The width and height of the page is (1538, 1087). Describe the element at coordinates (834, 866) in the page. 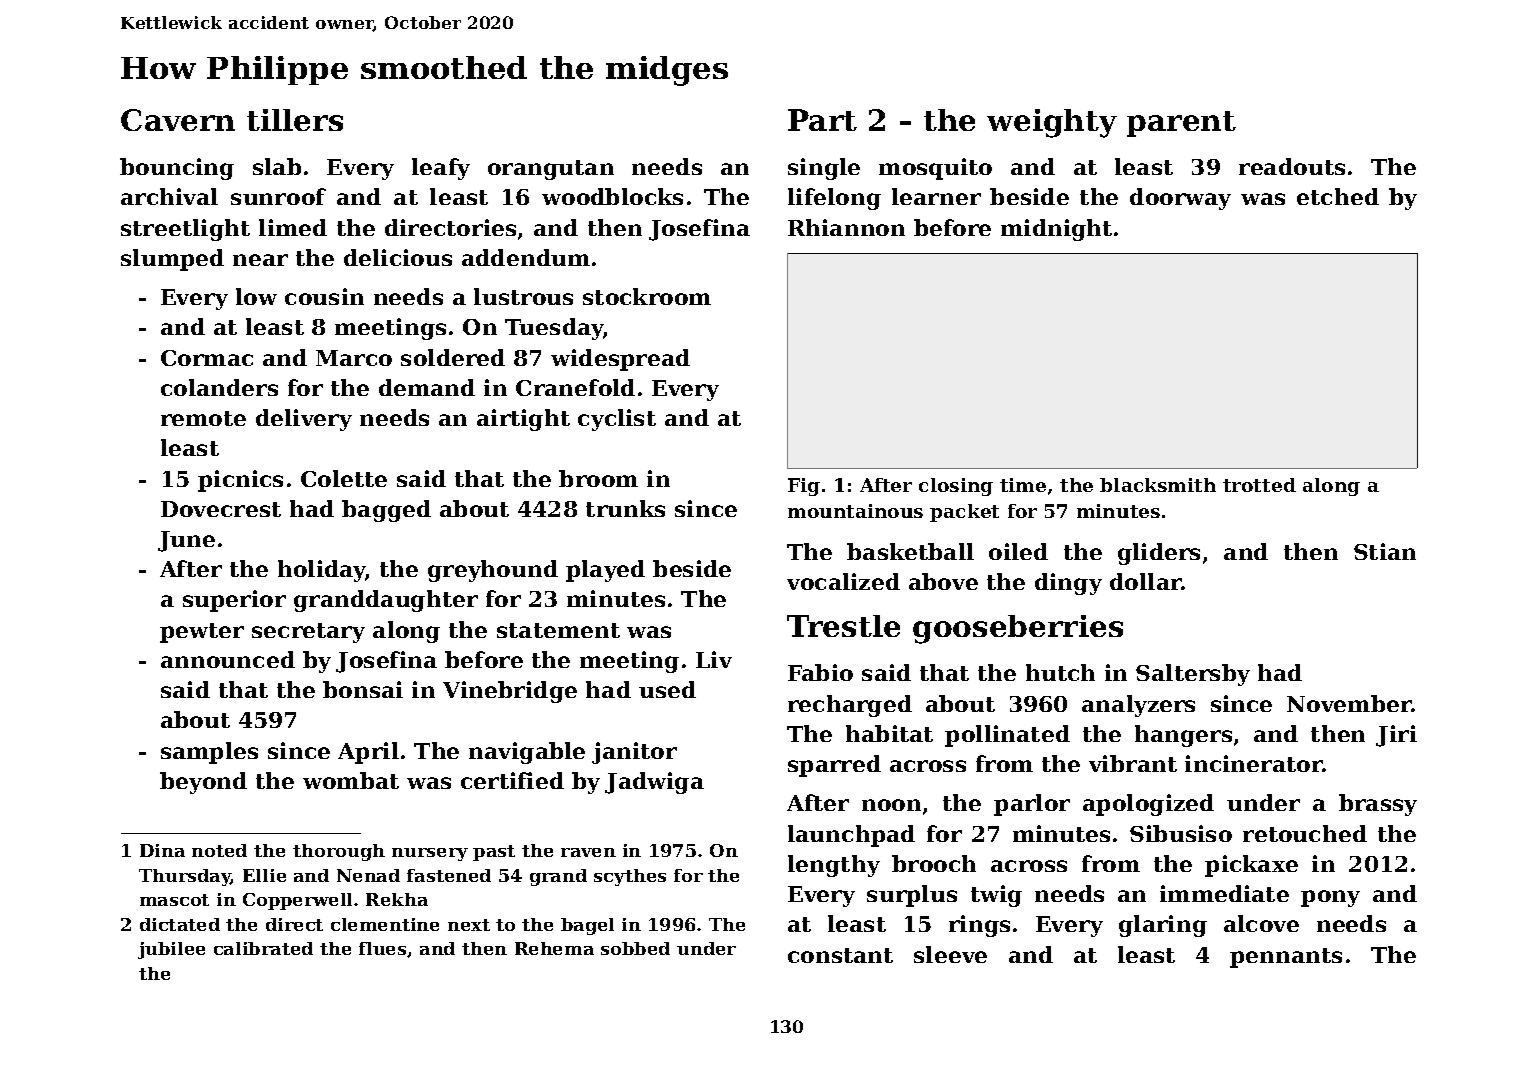

I see `lengthy` at that location.
